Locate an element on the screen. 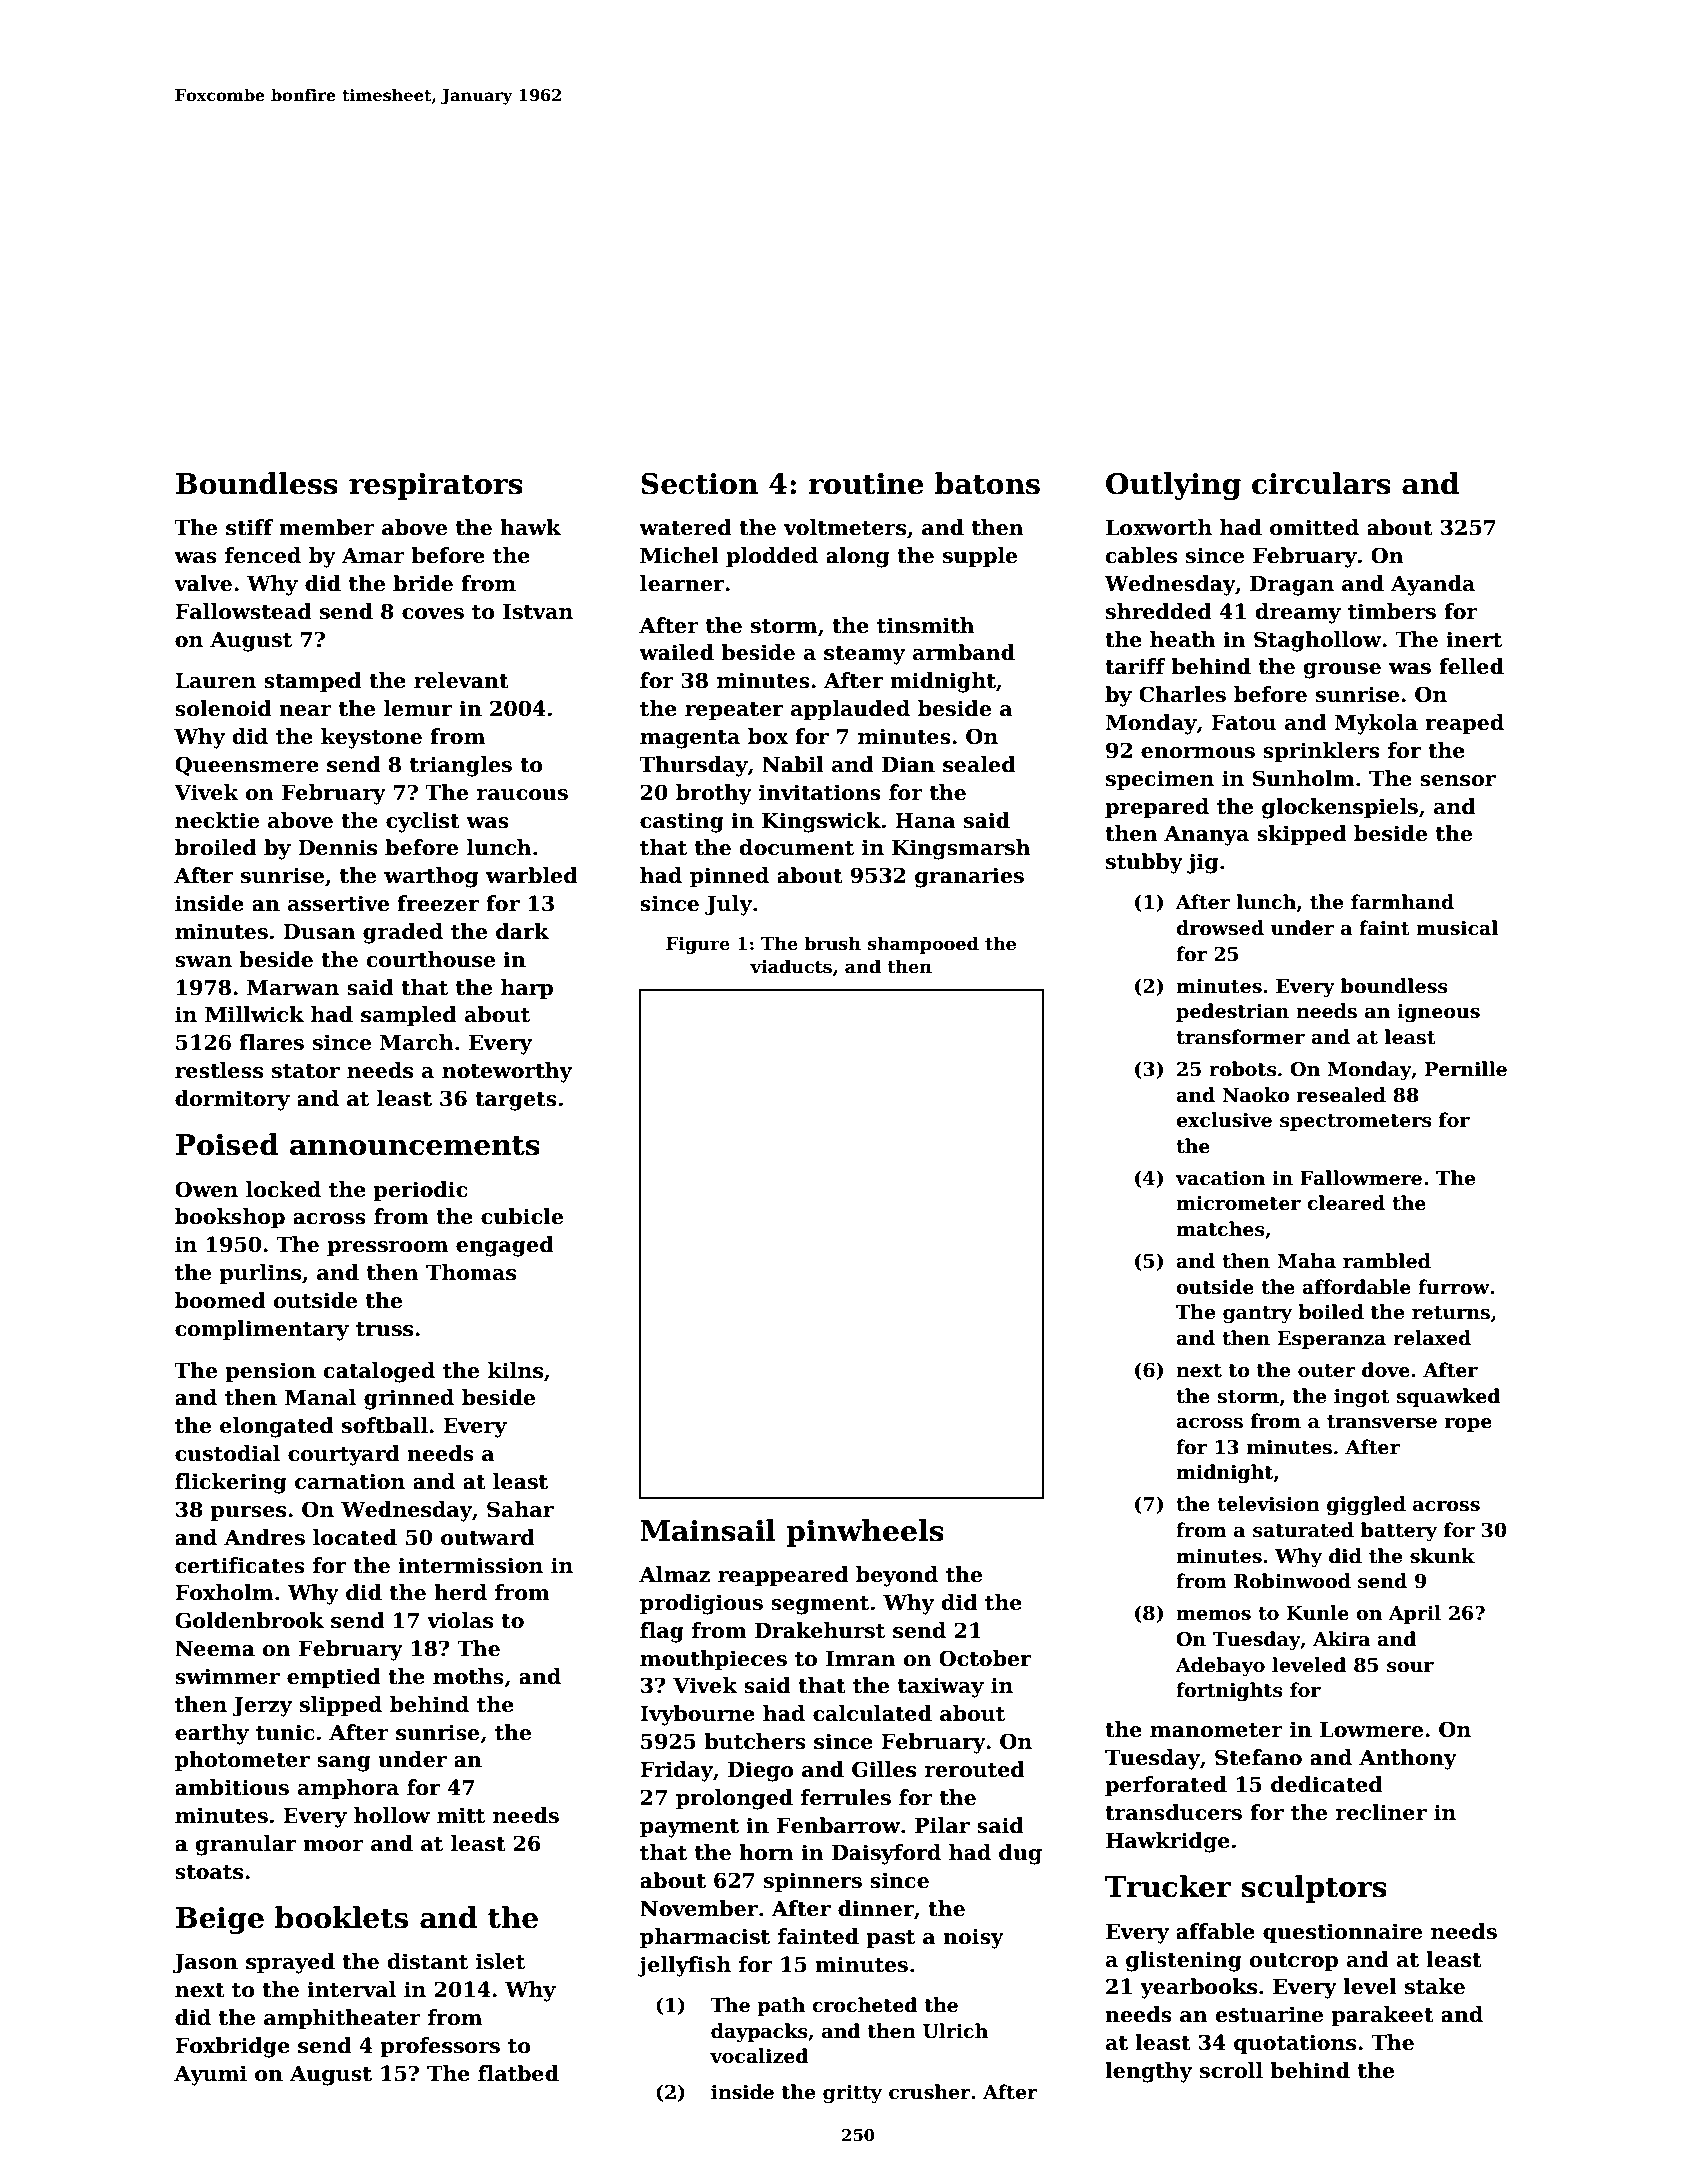 This screenshot has width=1683, height=2178. Section is located at coordinates (699, 484).
